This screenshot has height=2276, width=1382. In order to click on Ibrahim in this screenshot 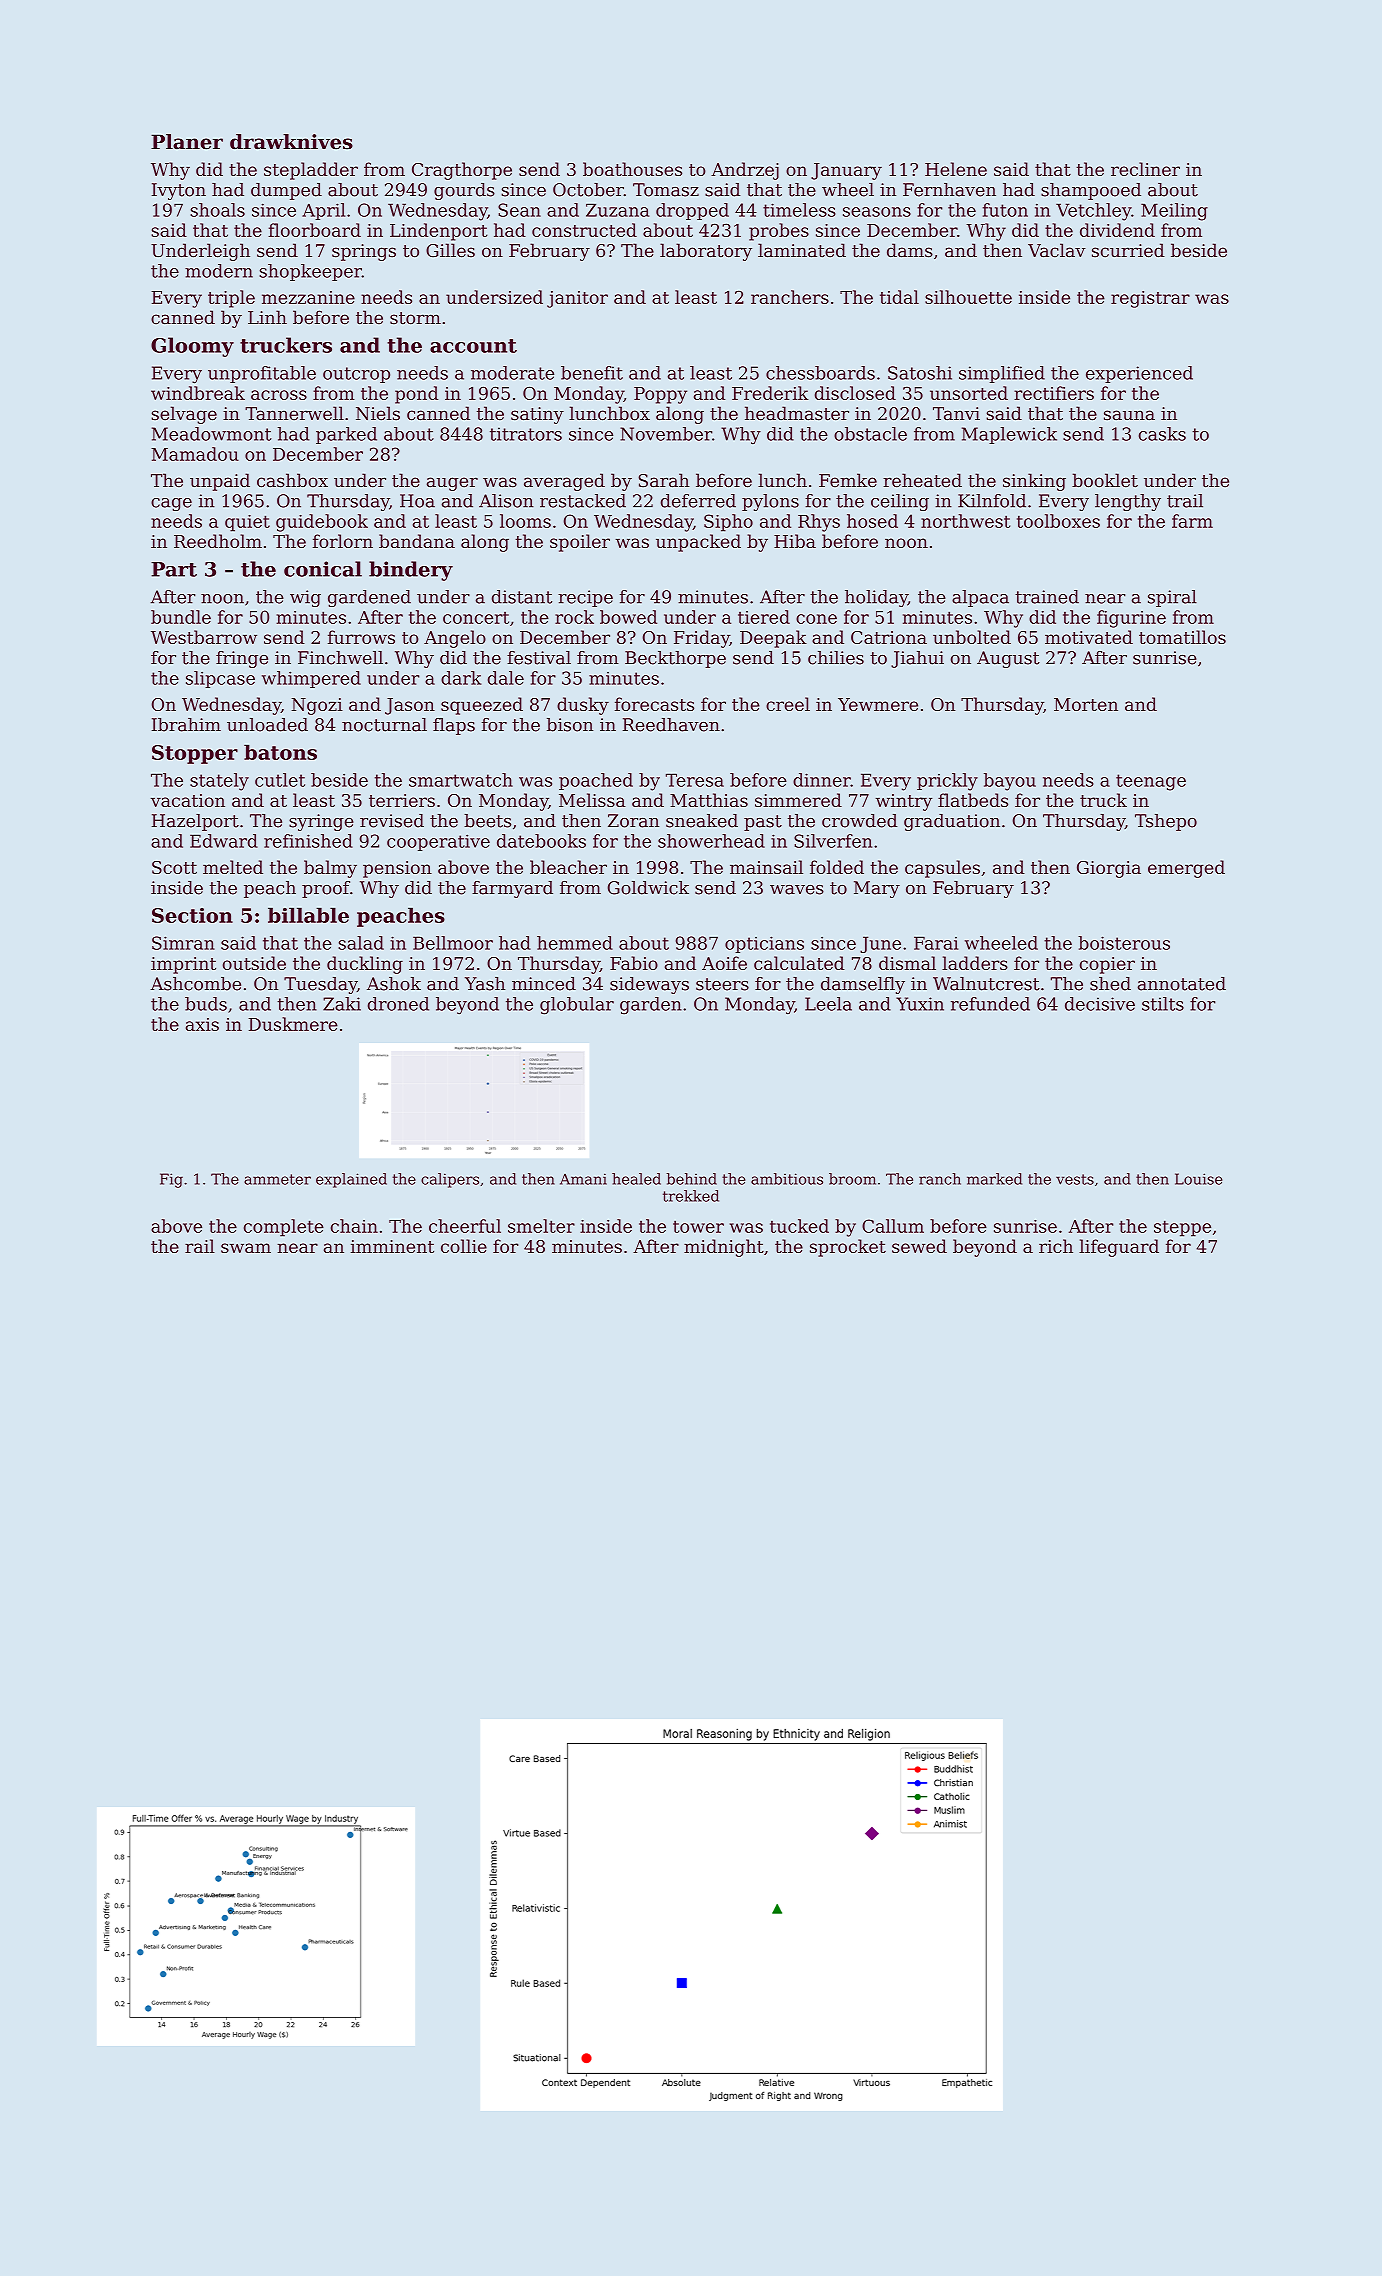, I will do `click(186, 725)`.
